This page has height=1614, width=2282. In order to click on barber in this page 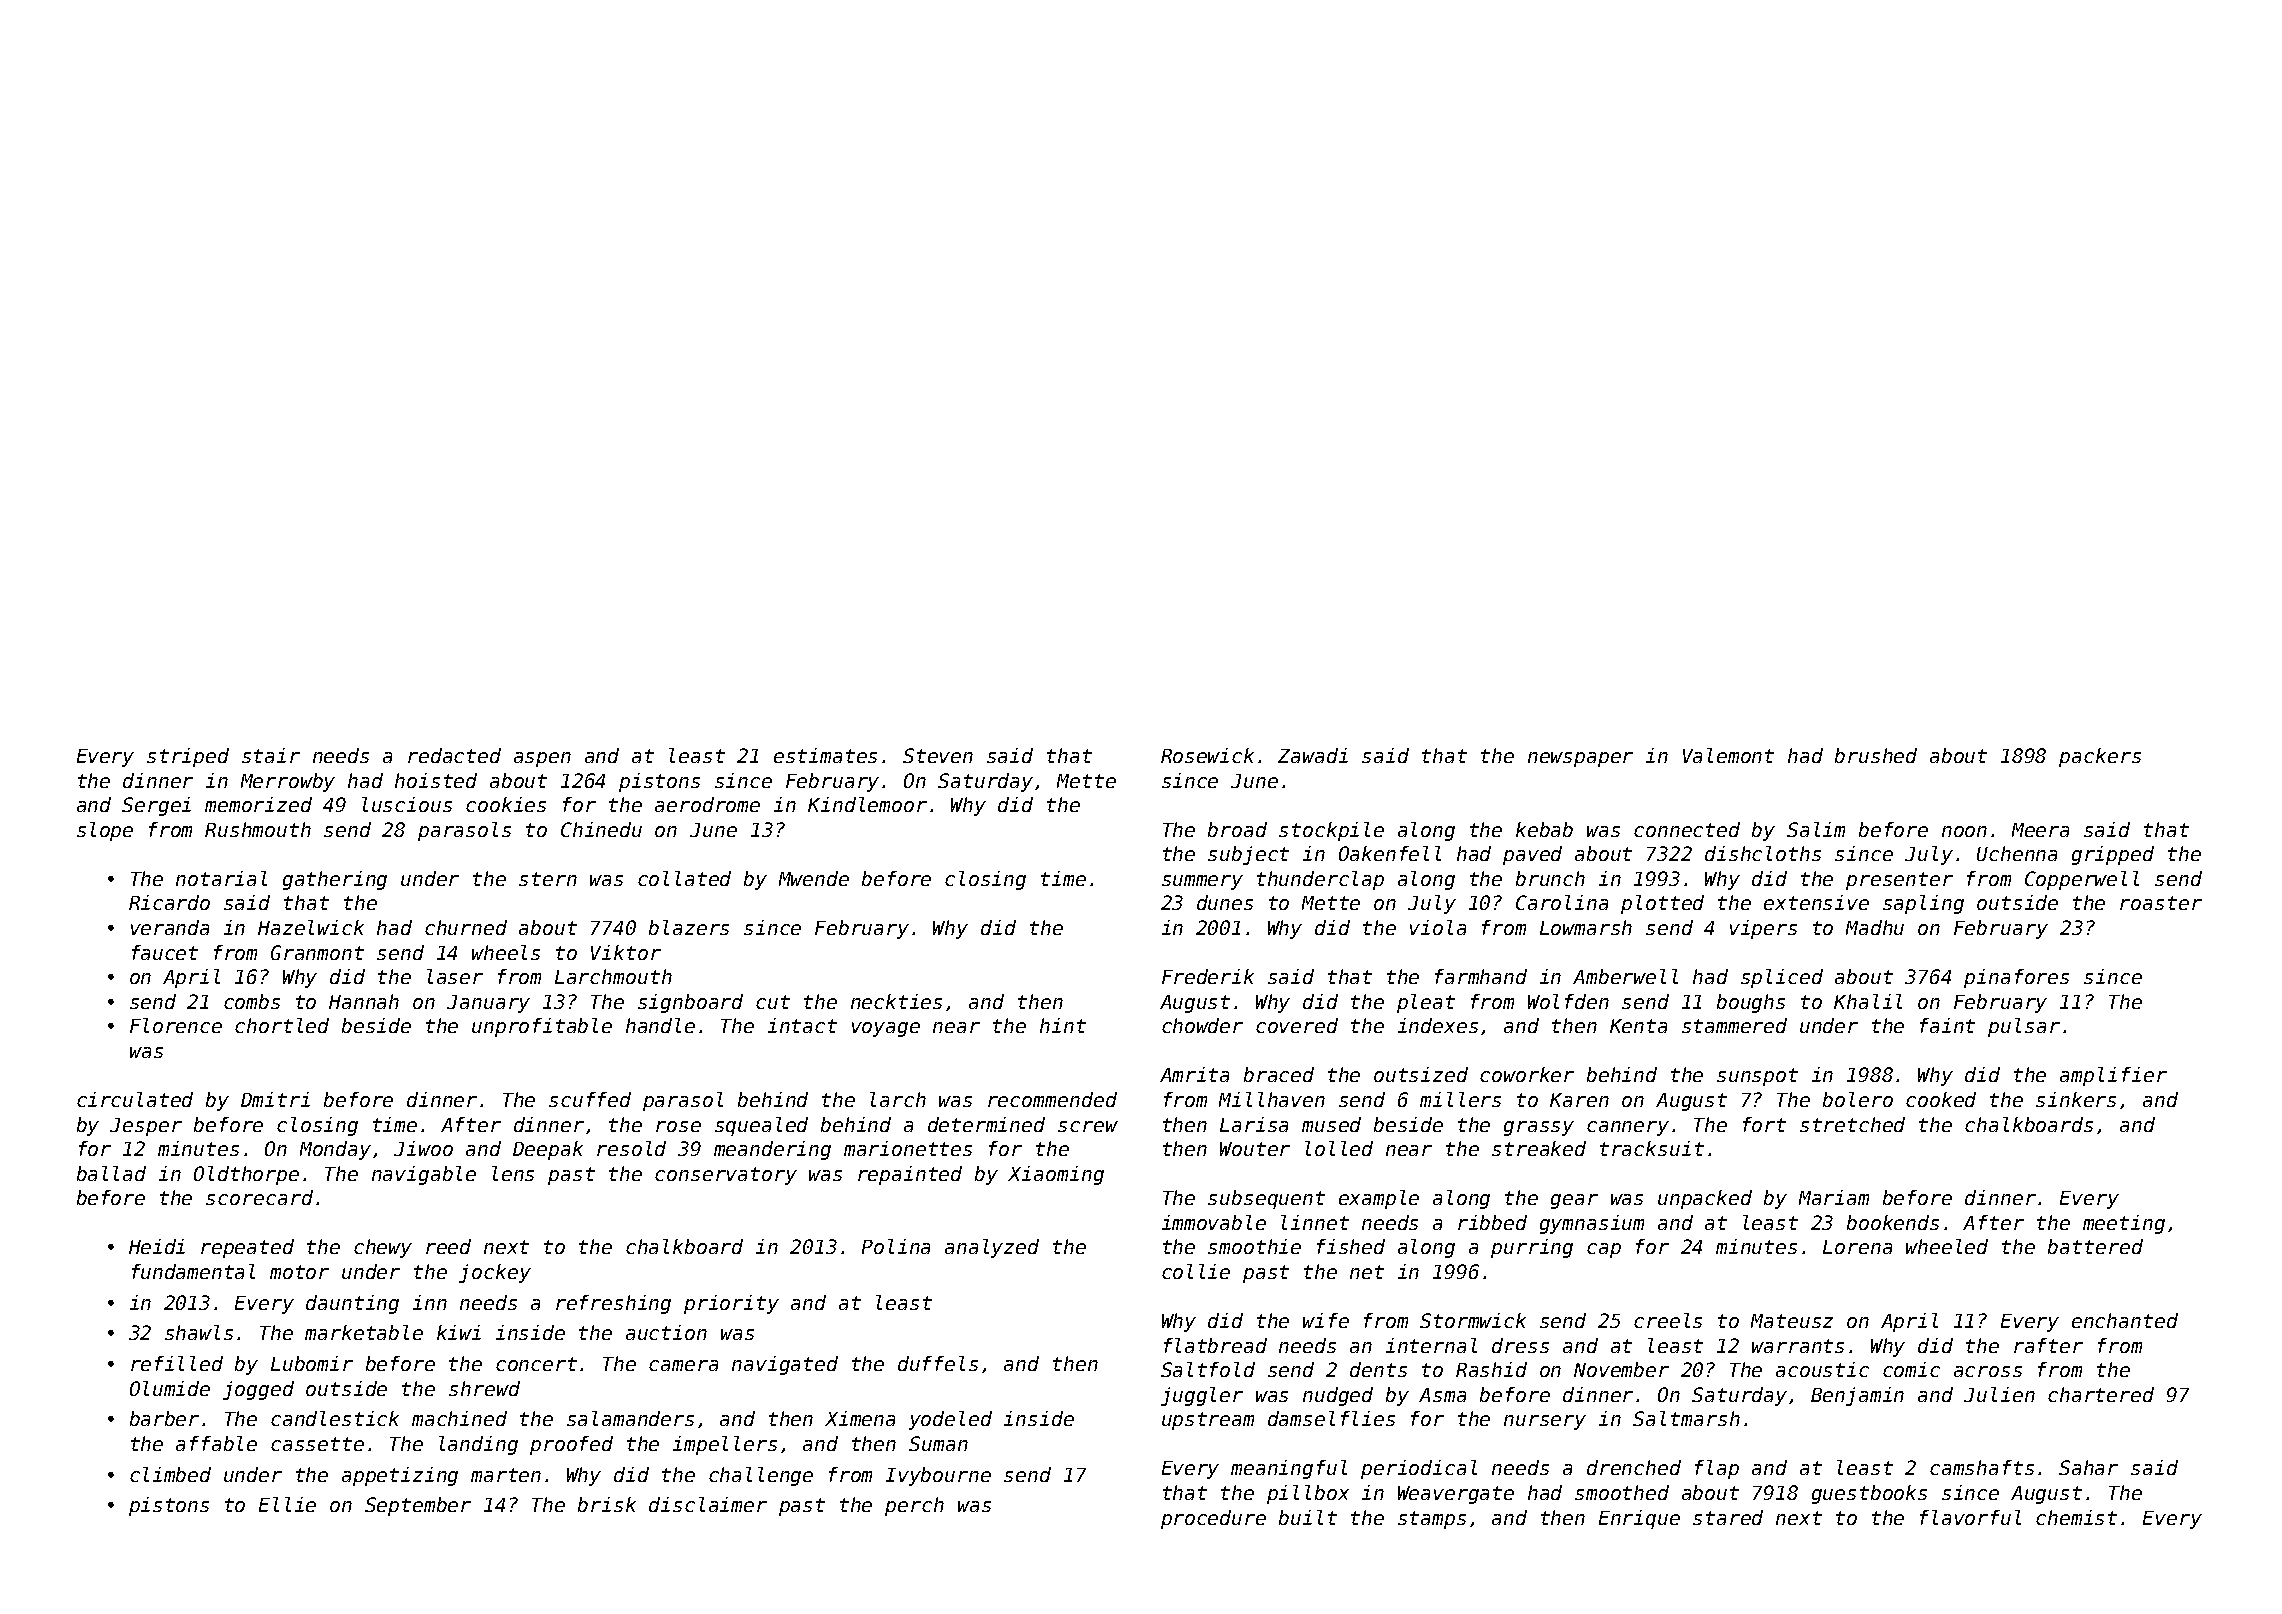, I will do `click(164, 1418)`.
